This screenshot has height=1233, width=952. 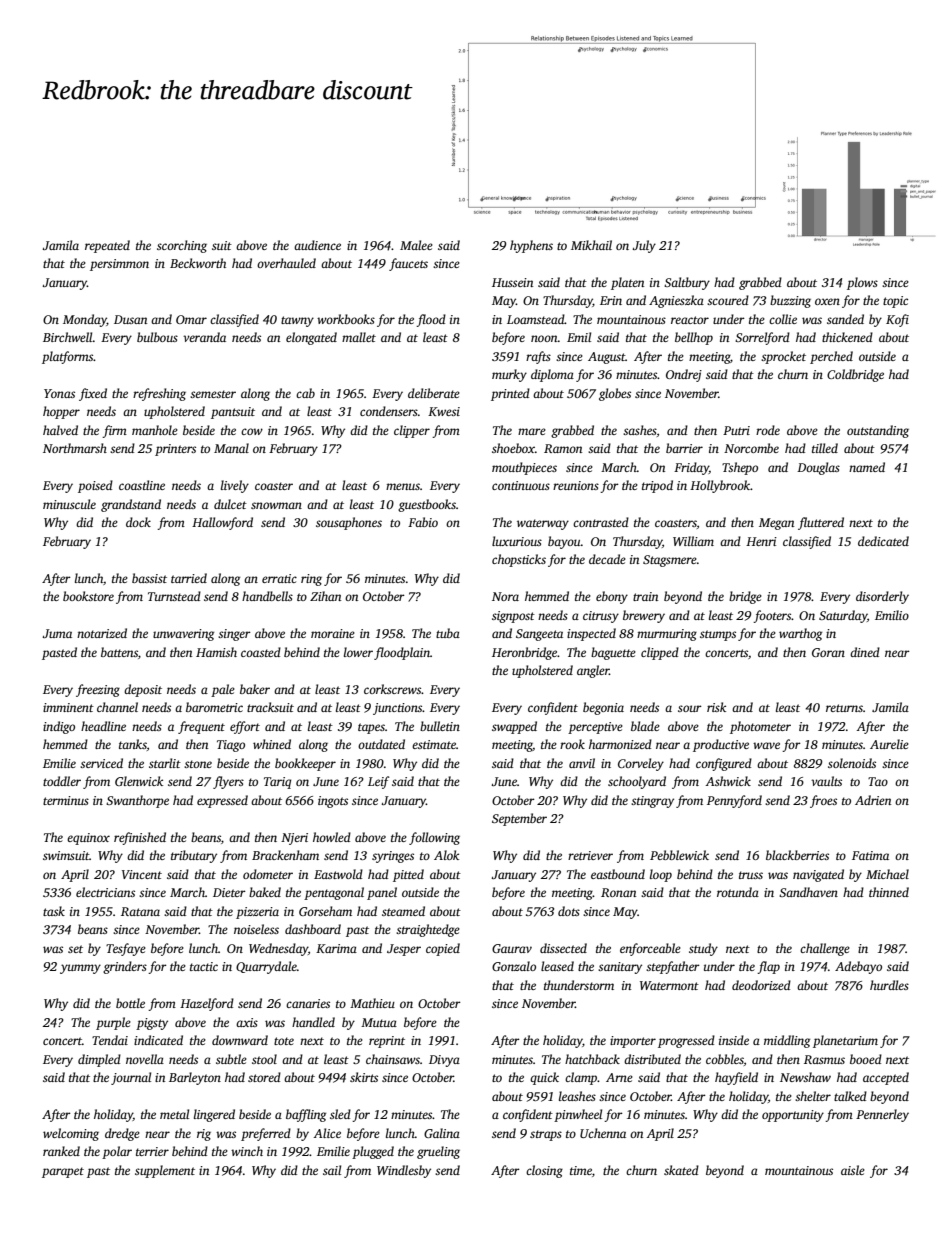 What do you see at coordinates (690, 708) in the screenshot?
I see `sour` at bounding box center [690, 708].
